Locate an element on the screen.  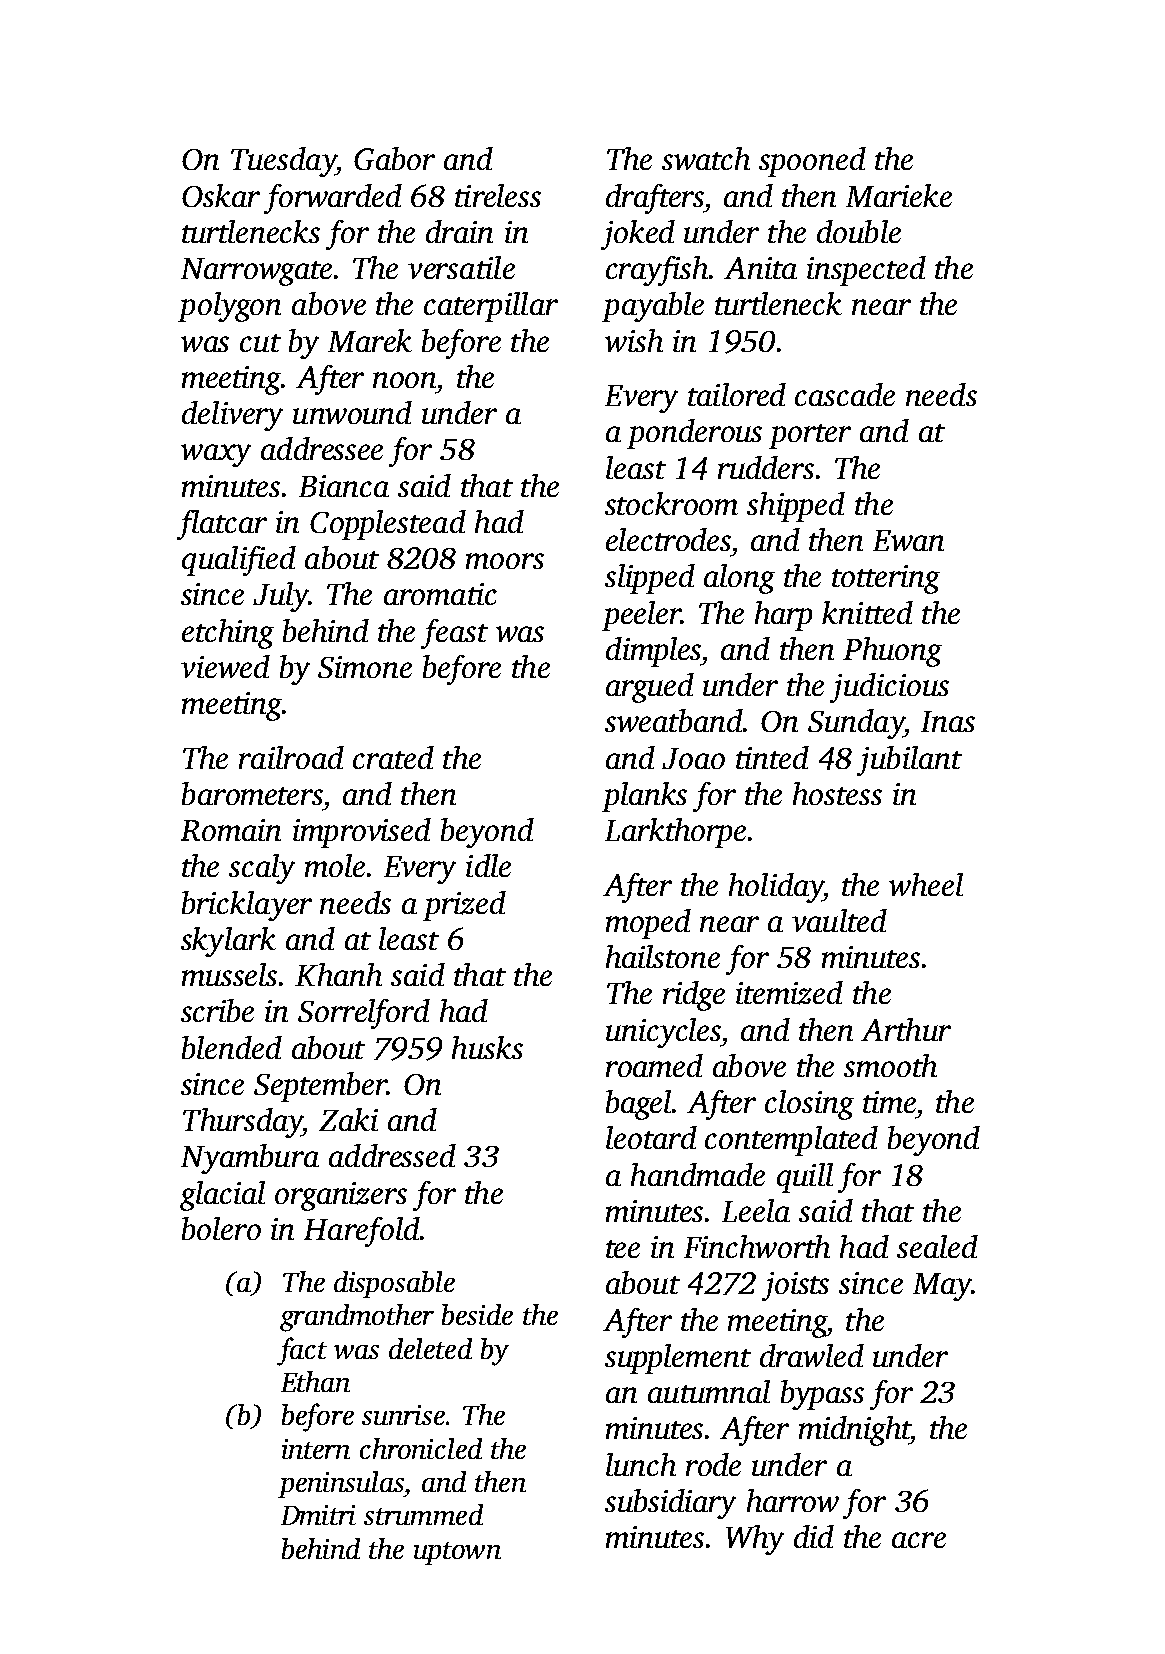
prized is located at coordinates (464, 906).
